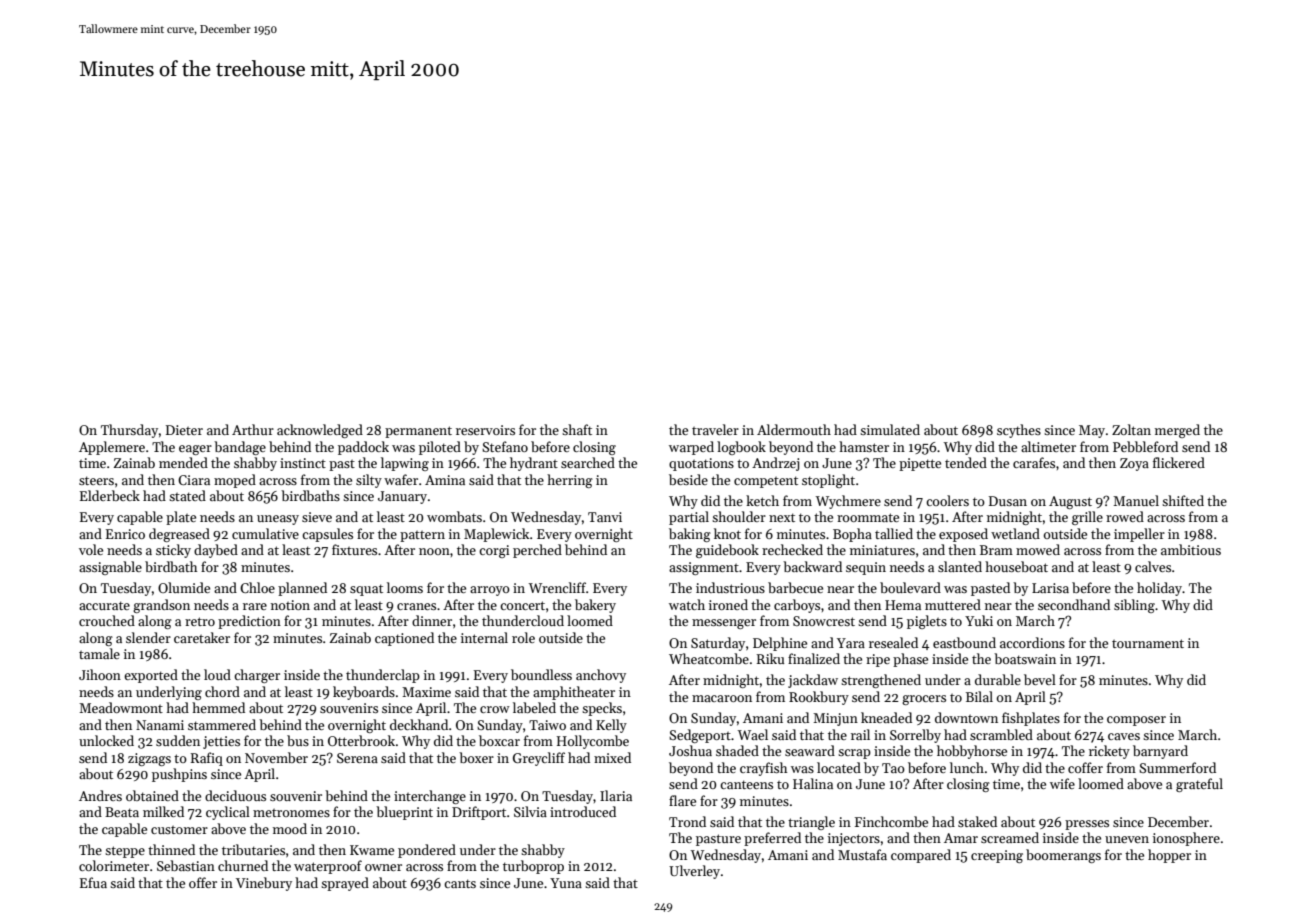 This image has width=1308, height=924. What do you see at coordinates (264, 884) in the image?
I see `Vinebury` at bounding box center [264, 884].
